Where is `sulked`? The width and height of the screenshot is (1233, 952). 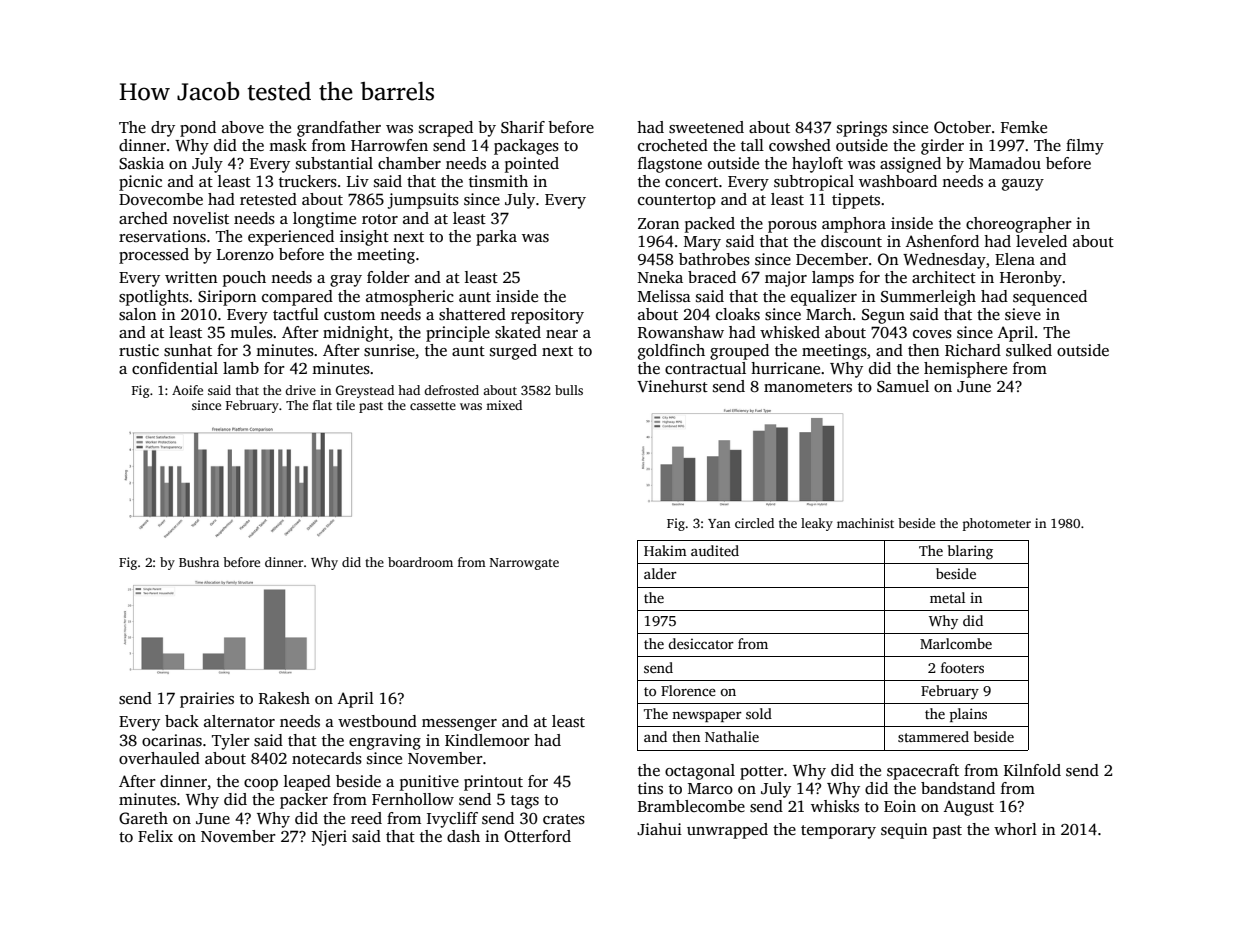 sulked is located at coordinates (1029, 350).
